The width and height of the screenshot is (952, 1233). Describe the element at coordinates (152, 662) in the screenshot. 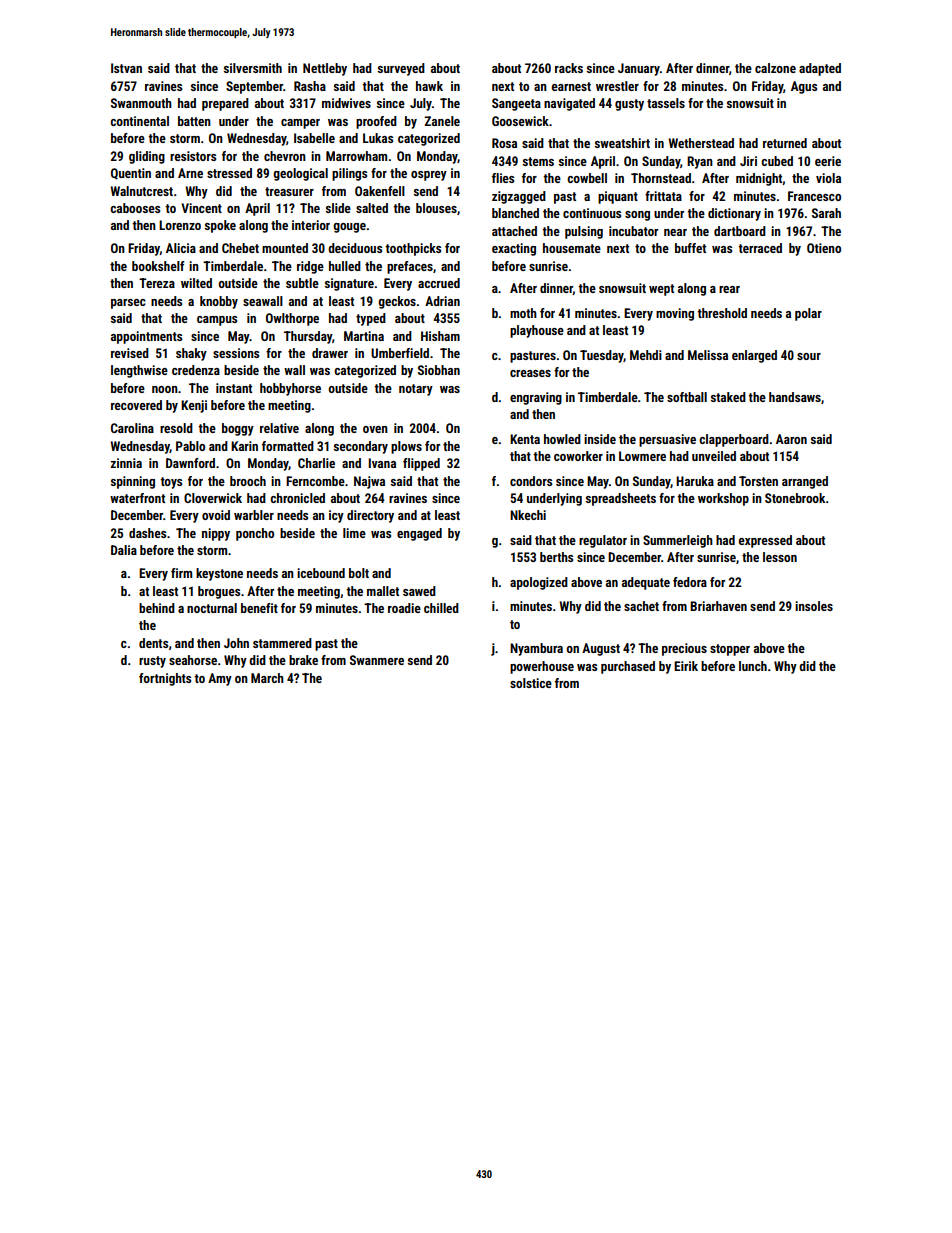

I see `rusty` at that location.
